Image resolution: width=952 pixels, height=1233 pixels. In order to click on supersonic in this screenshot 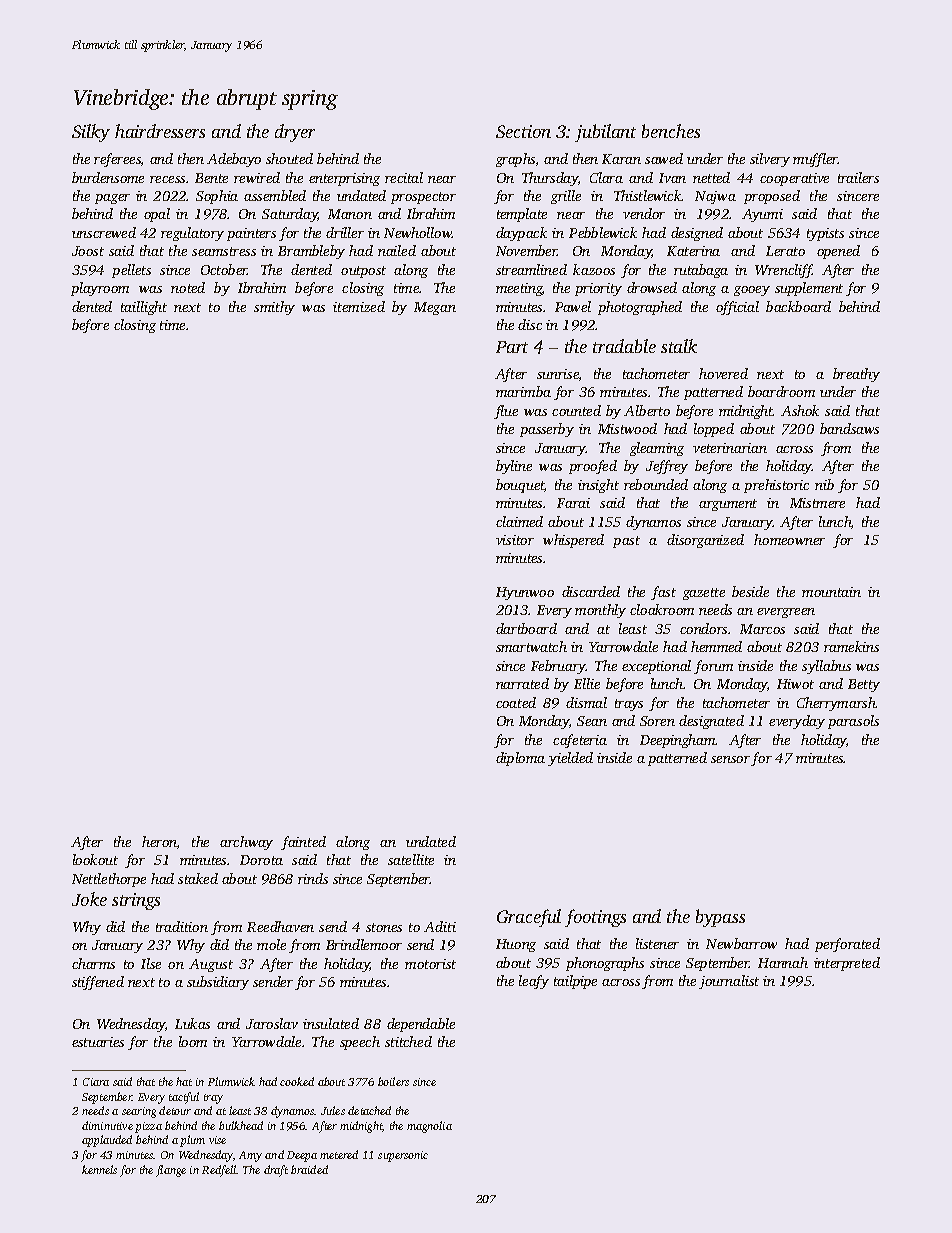, I will do `click(403, 1156)`.
